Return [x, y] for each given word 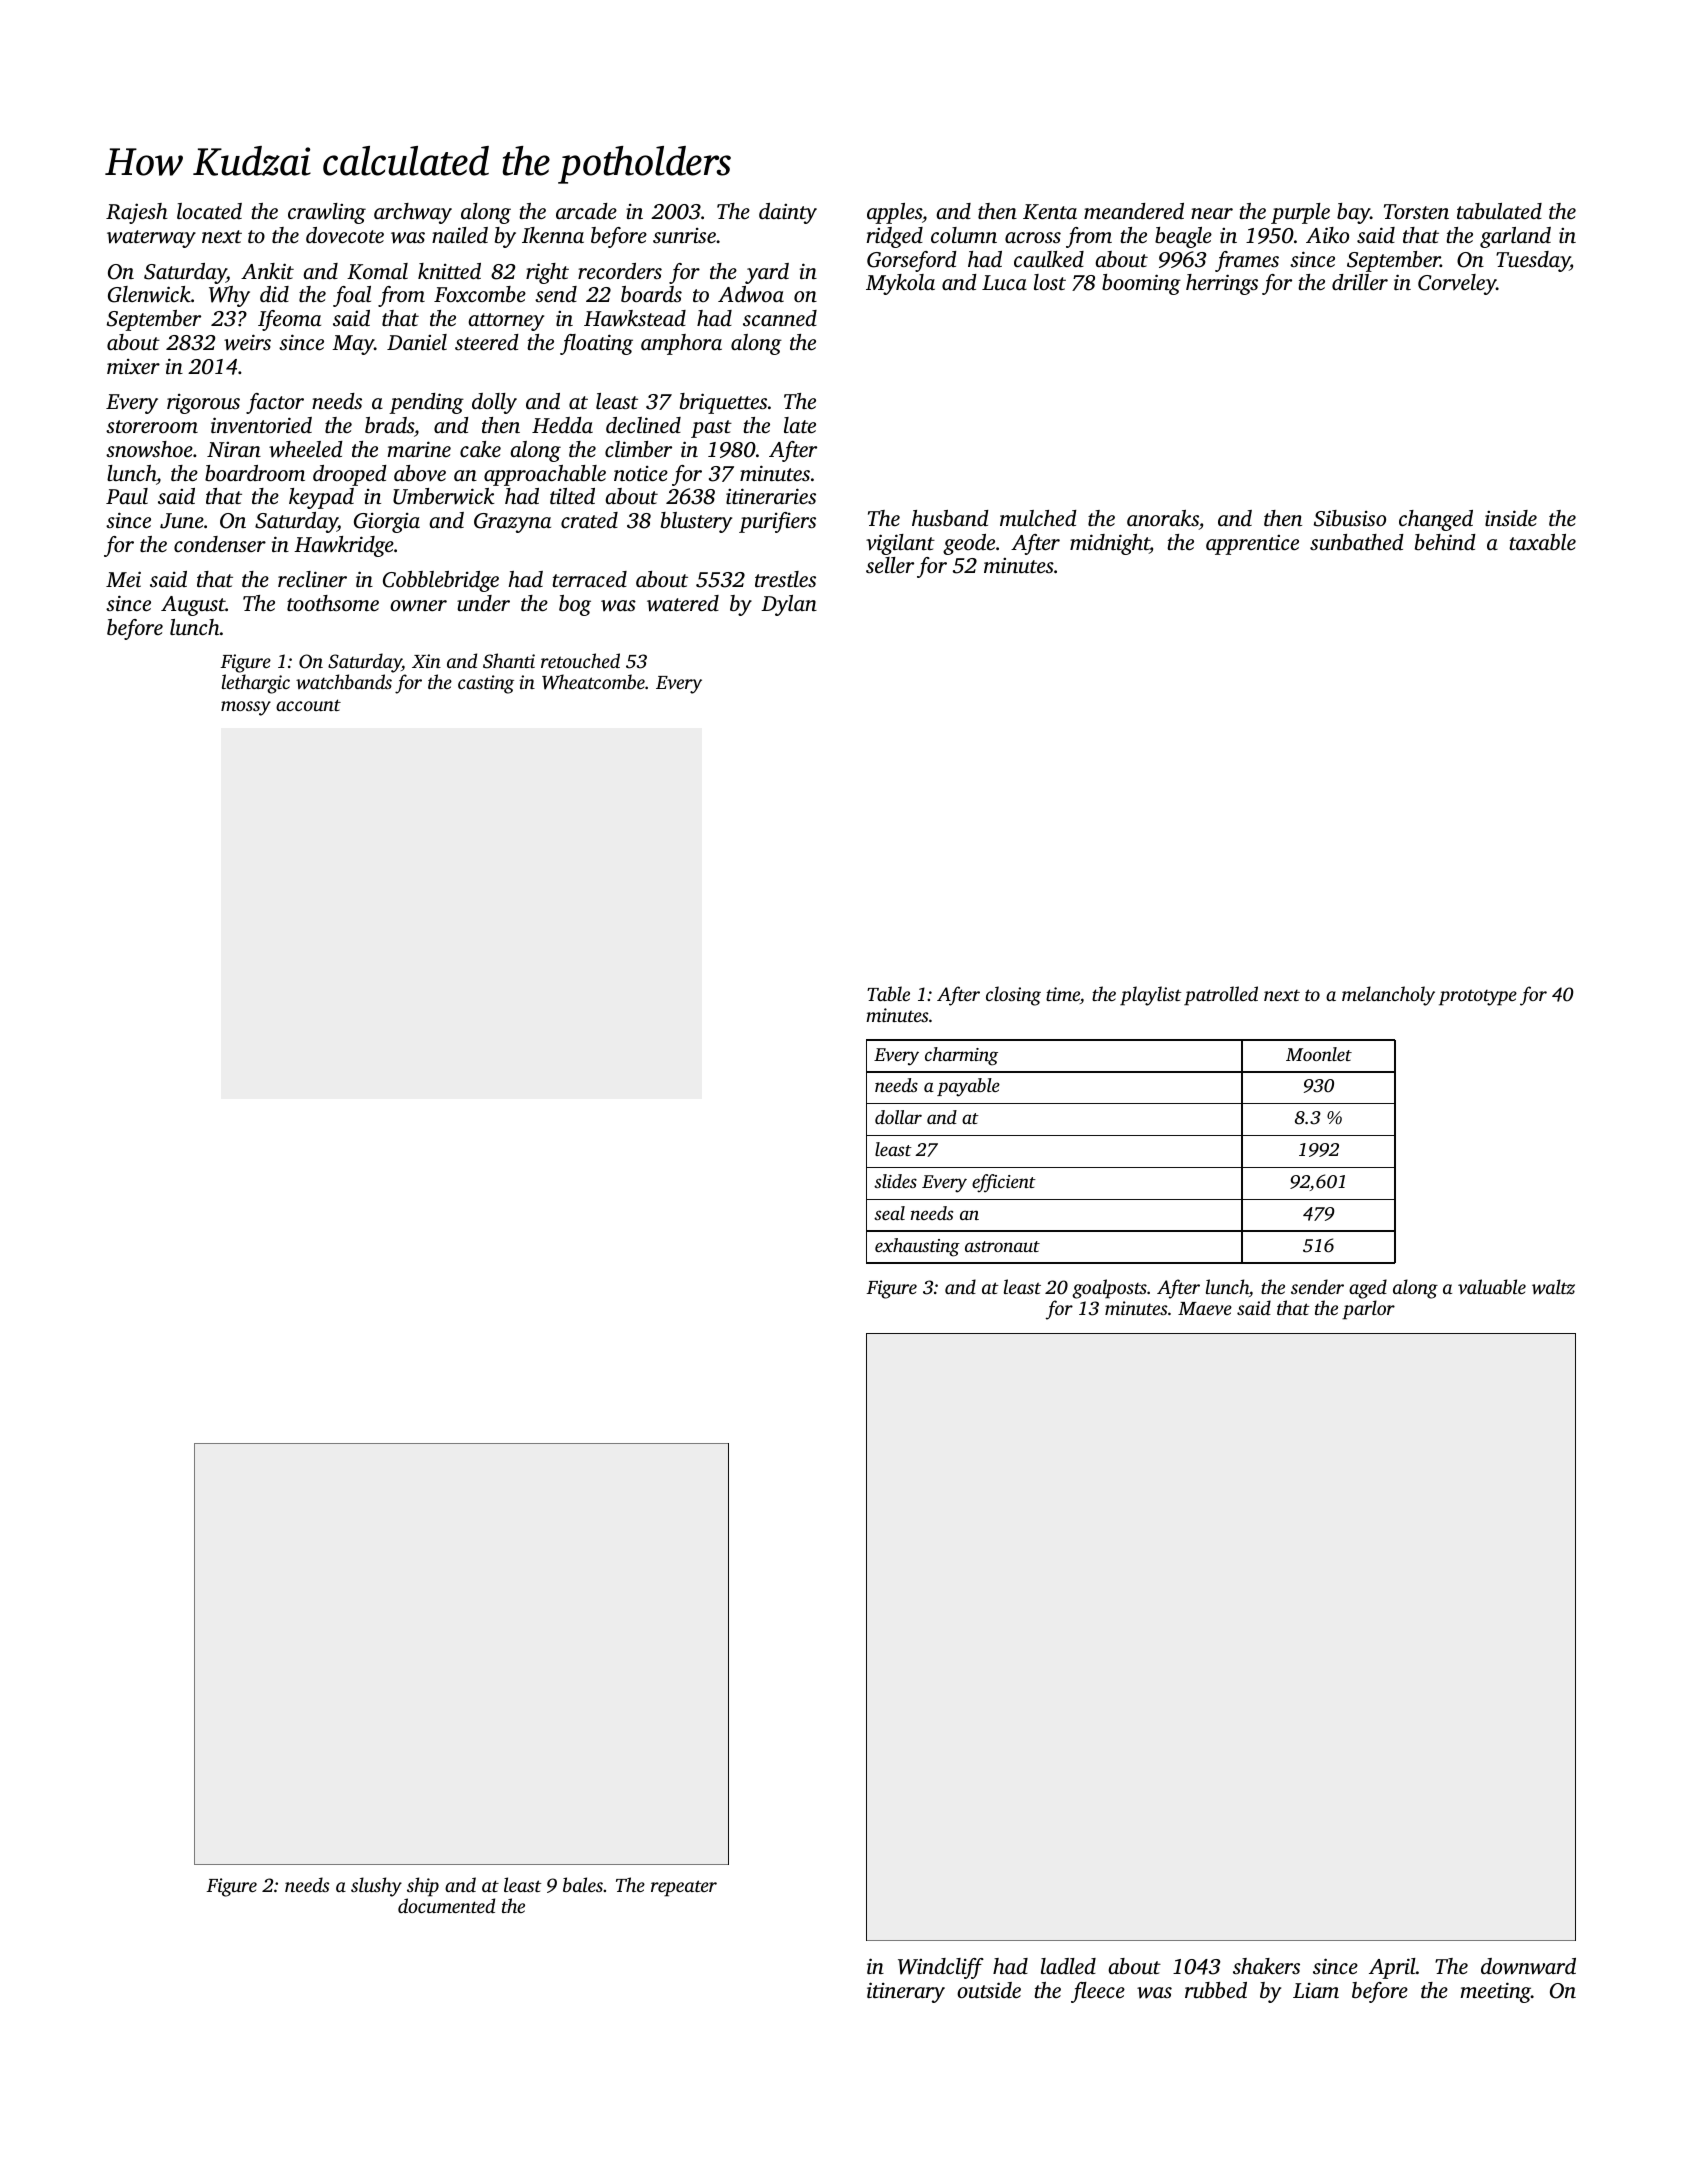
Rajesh [137, 213]
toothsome [333, 603]
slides [895, 1181]
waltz [1553, 1287]
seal [889, 1213]
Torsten [1416, 211]
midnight [1110, 544]
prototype [1478, 998]
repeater [684, 1888]
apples [894, 213]
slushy [376, 1887]
